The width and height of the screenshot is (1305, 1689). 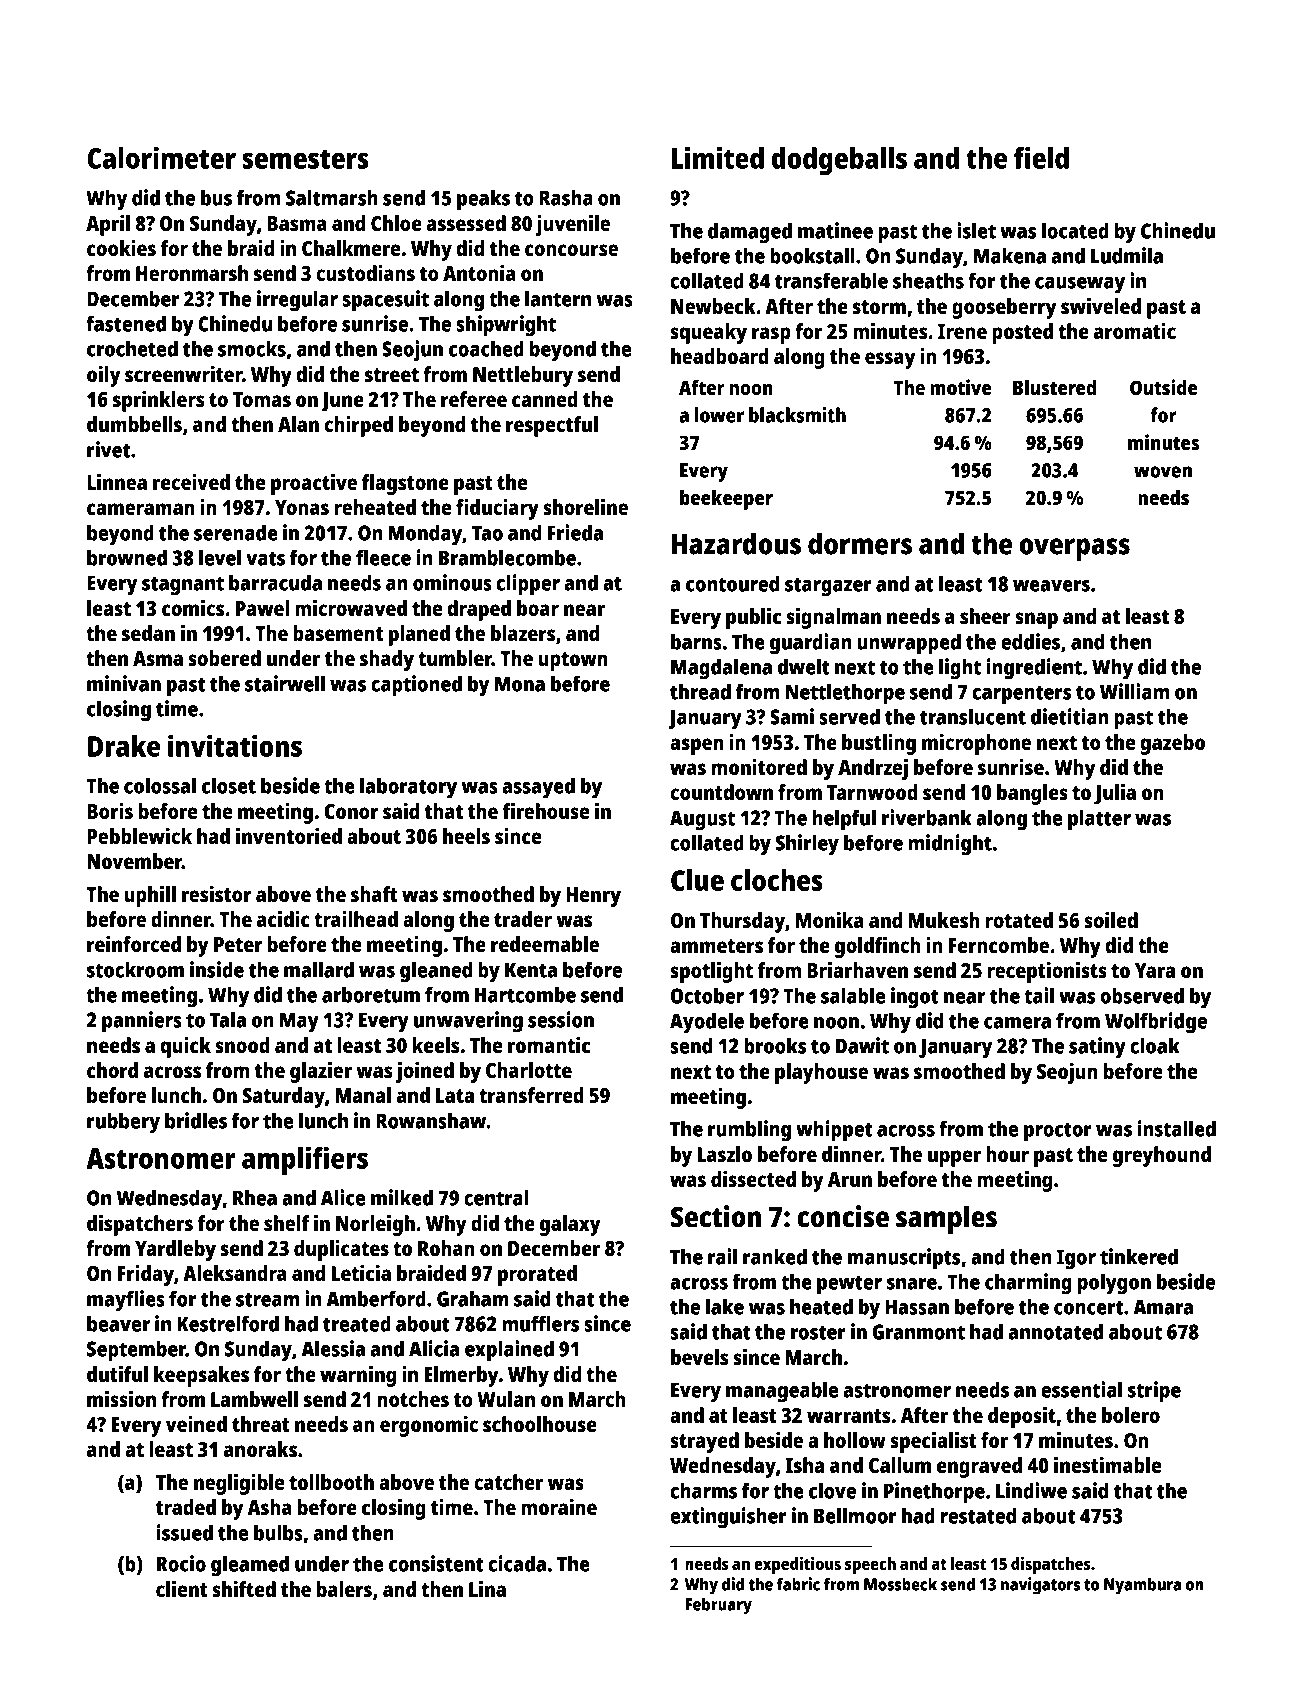 I want to click on dispatchers, so click(x=140, y=1225).
